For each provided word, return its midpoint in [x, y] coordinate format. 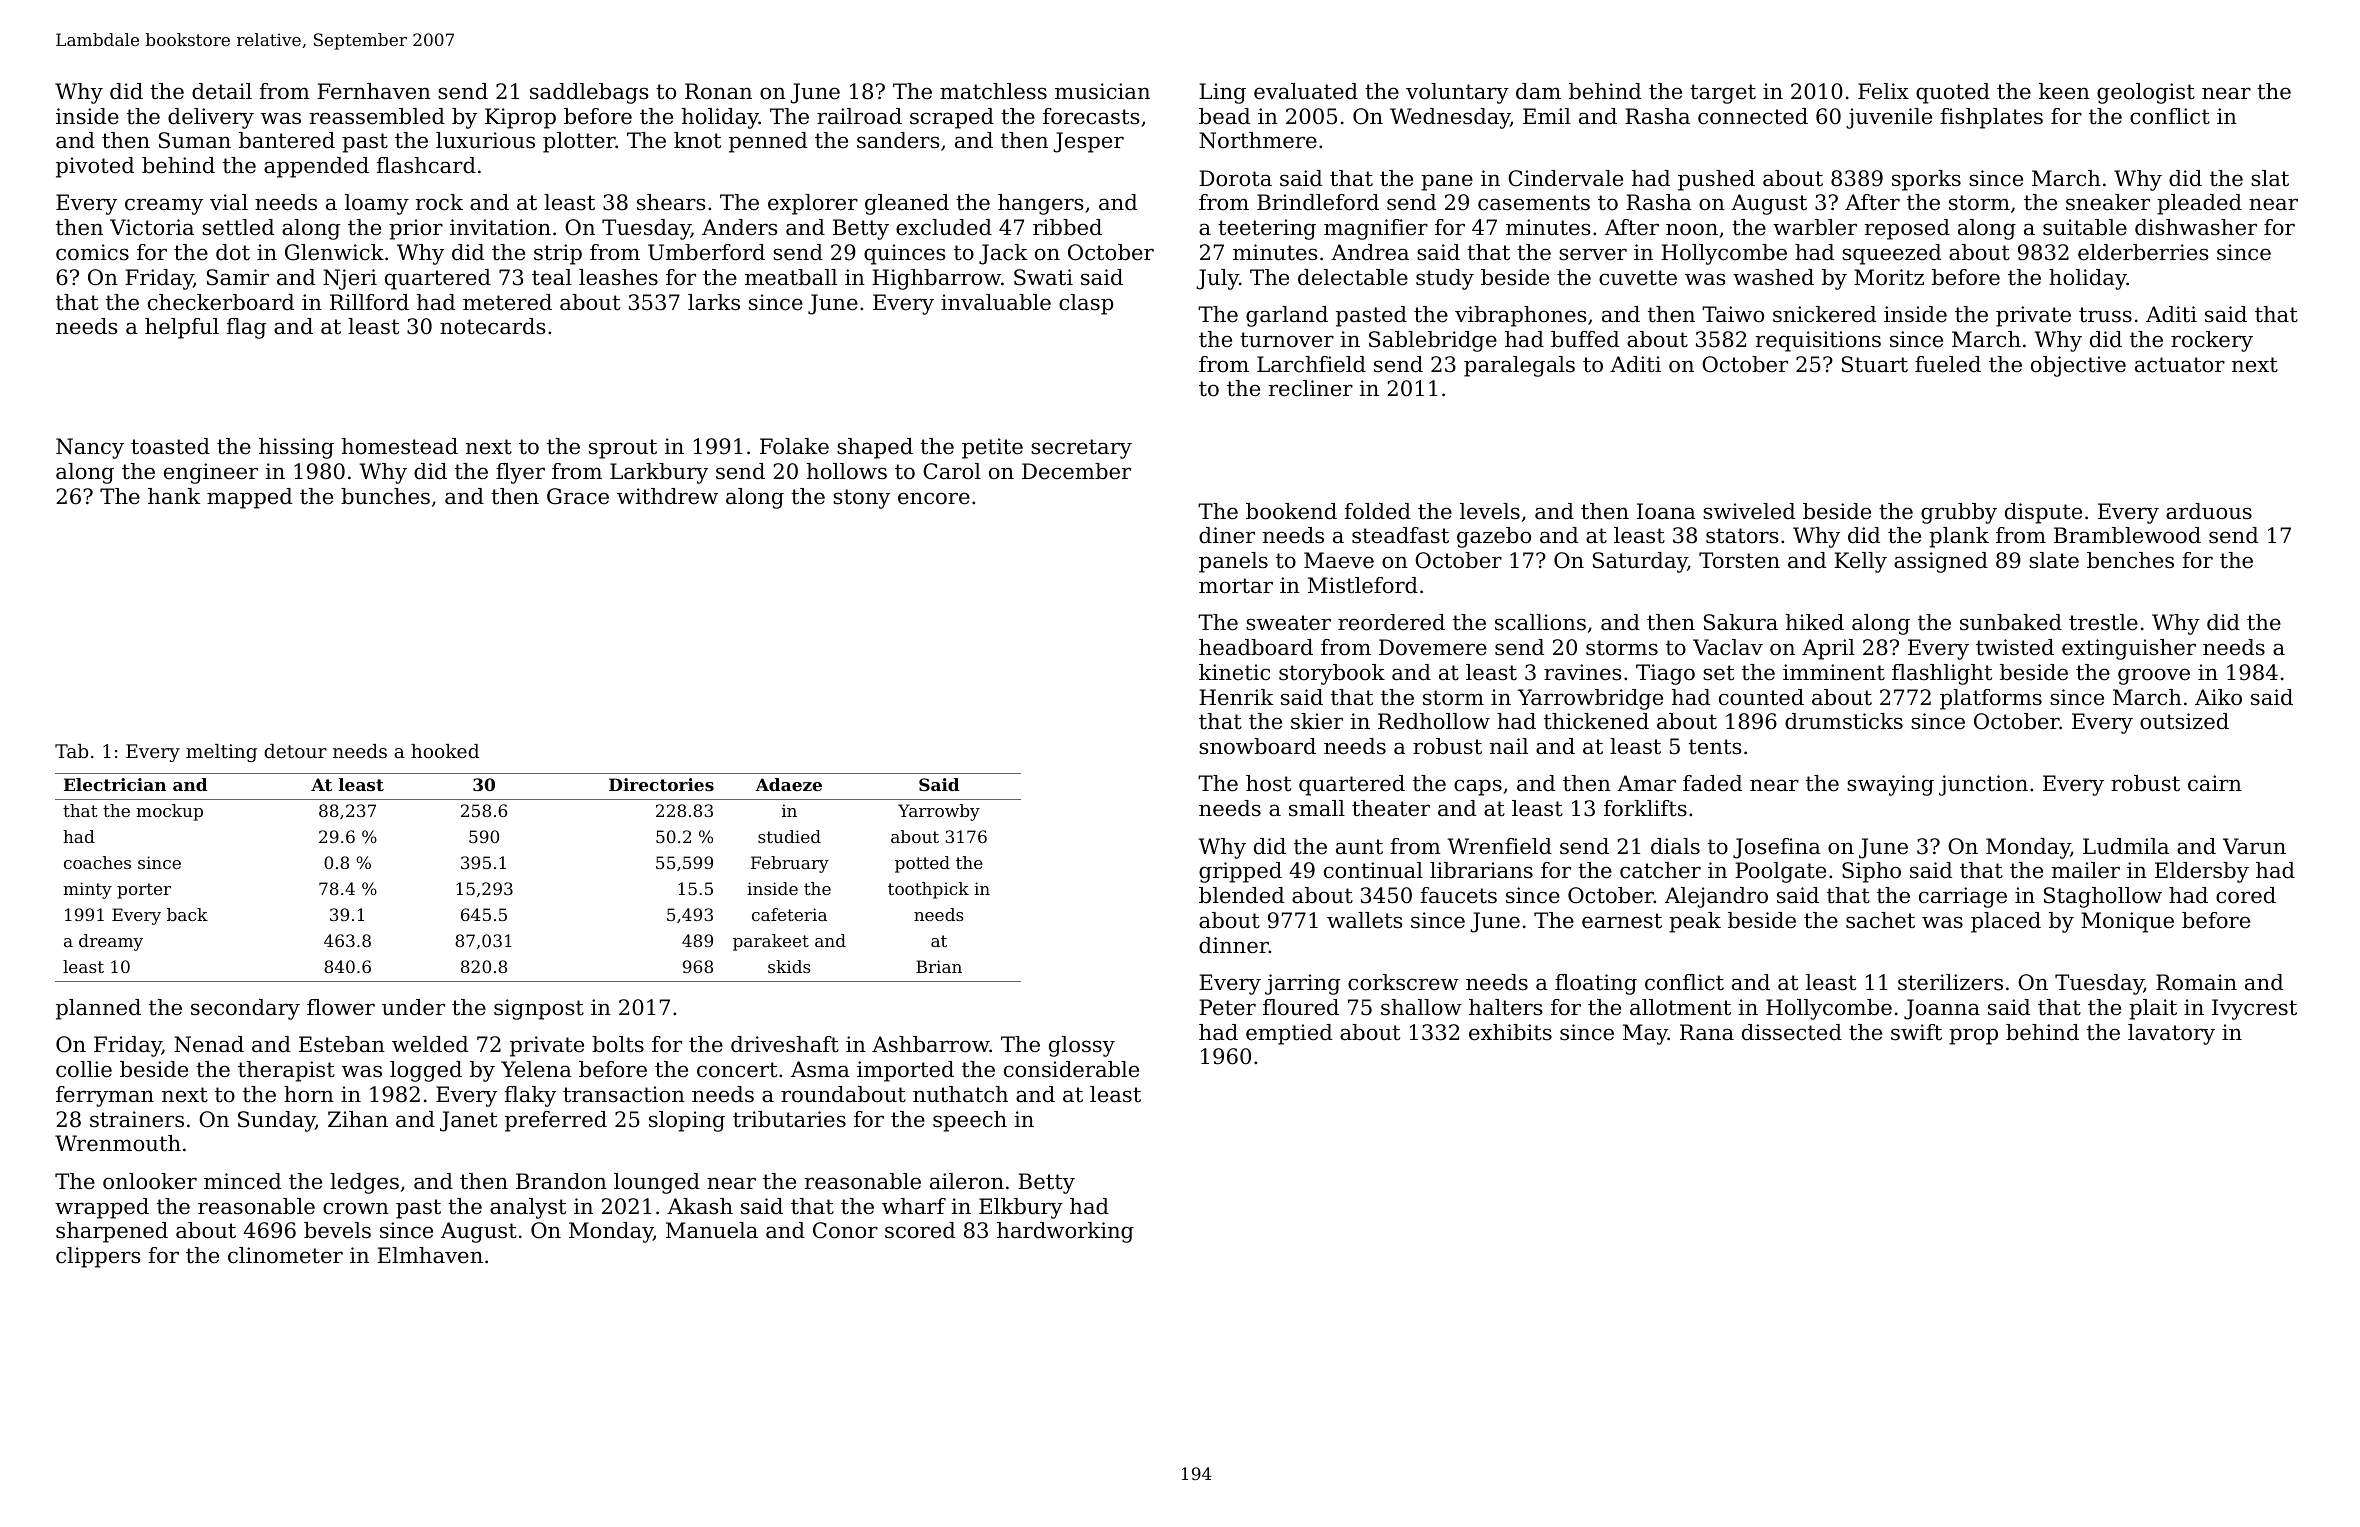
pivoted [95, 167]
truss [2105, 315]
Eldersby [2202, 872]
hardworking [1065, 1232]
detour [295, 751]
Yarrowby [939, 812]
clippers [98, 1257]
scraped [952, 118]
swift [1916, 1032]
